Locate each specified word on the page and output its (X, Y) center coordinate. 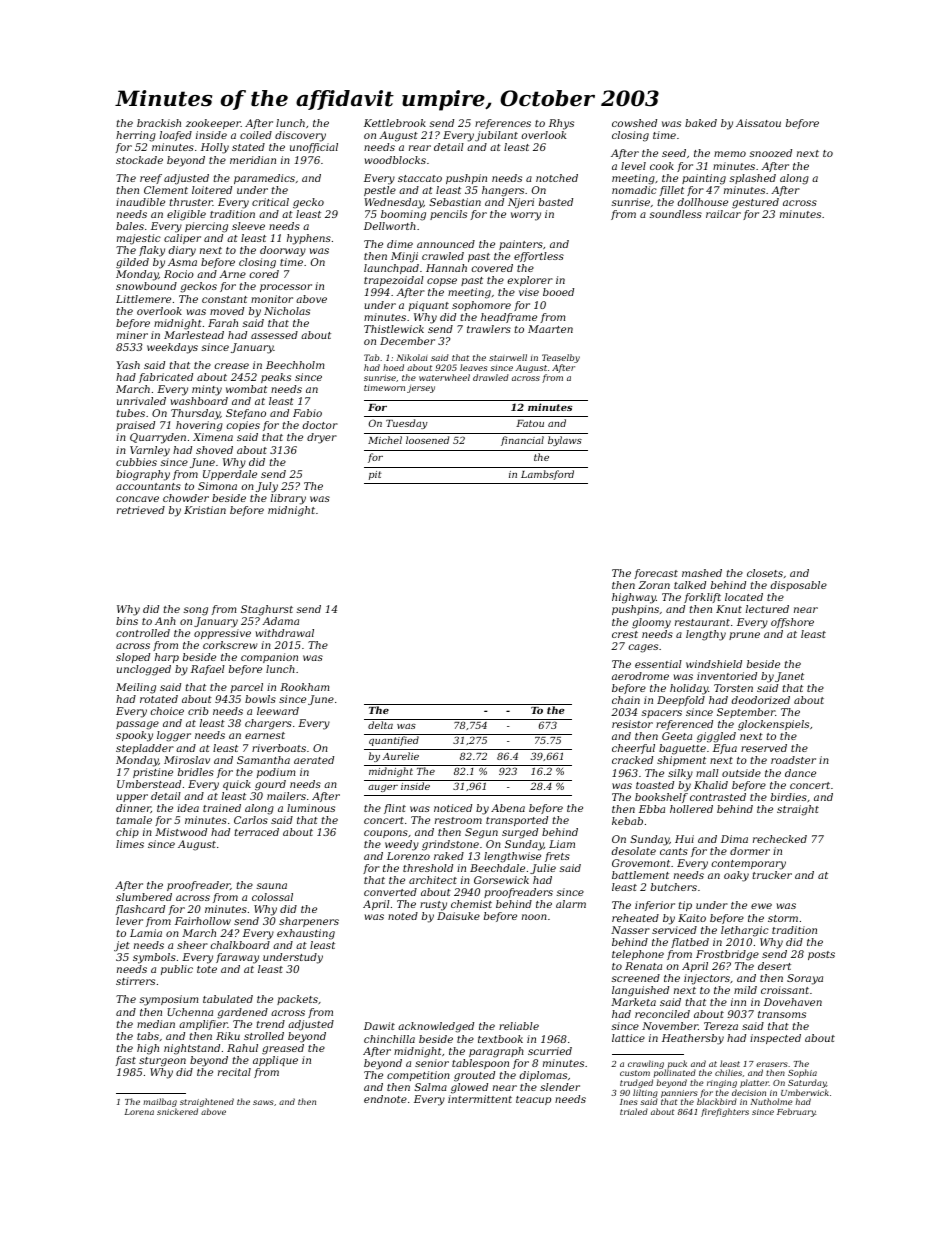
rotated (159, 699)
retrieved (141, 510)
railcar (723, 214)
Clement (166, 190)
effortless (539, 257)
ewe (761, 906)
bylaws (565, 441)
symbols (154, 958)
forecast (656, 574)
